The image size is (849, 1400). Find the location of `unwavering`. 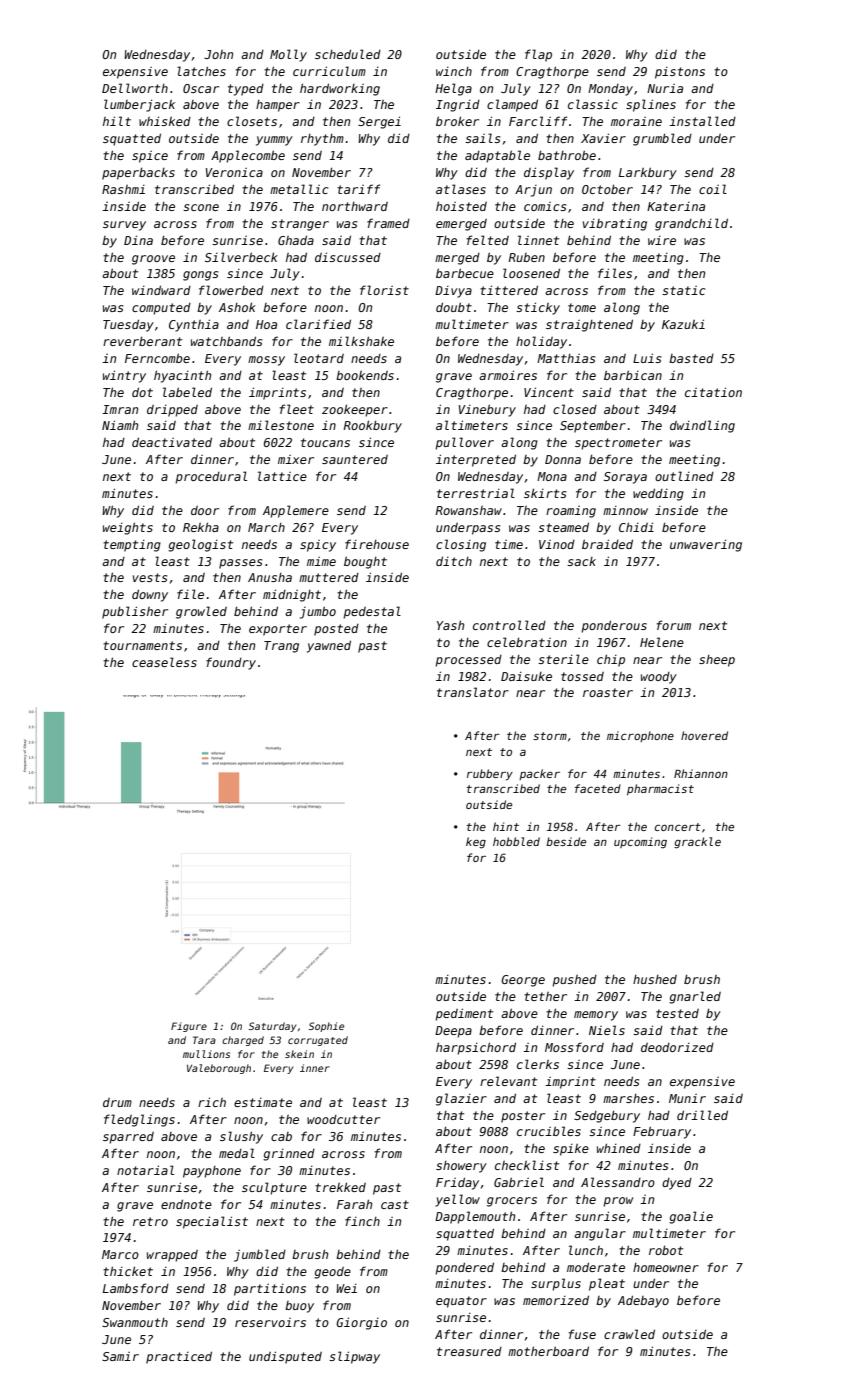

unwavering is located at coordinates (706, 545).
